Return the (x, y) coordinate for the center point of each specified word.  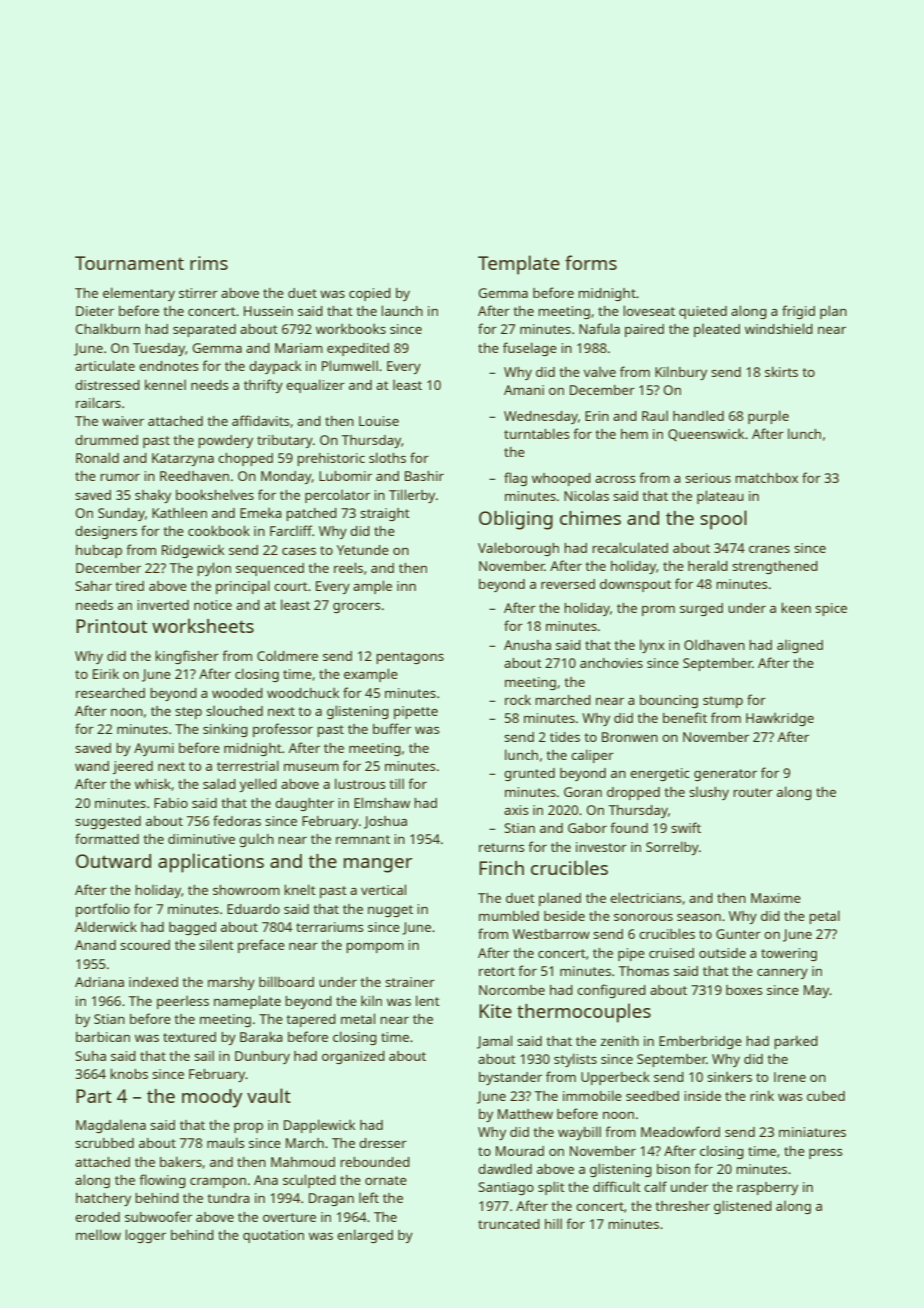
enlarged (365, 1236)
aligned (800, 646)
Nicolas (586, 495)
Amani (524, 390)
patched (311, 514)
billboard (286, 981)
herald (708, 565)
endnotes (168, 366)
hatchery (103, 1199)
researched (110, 693)
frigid (798, 312)
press (825, 1154)
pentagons (410, 658)
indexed (153, 982)
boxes (744, 990)
